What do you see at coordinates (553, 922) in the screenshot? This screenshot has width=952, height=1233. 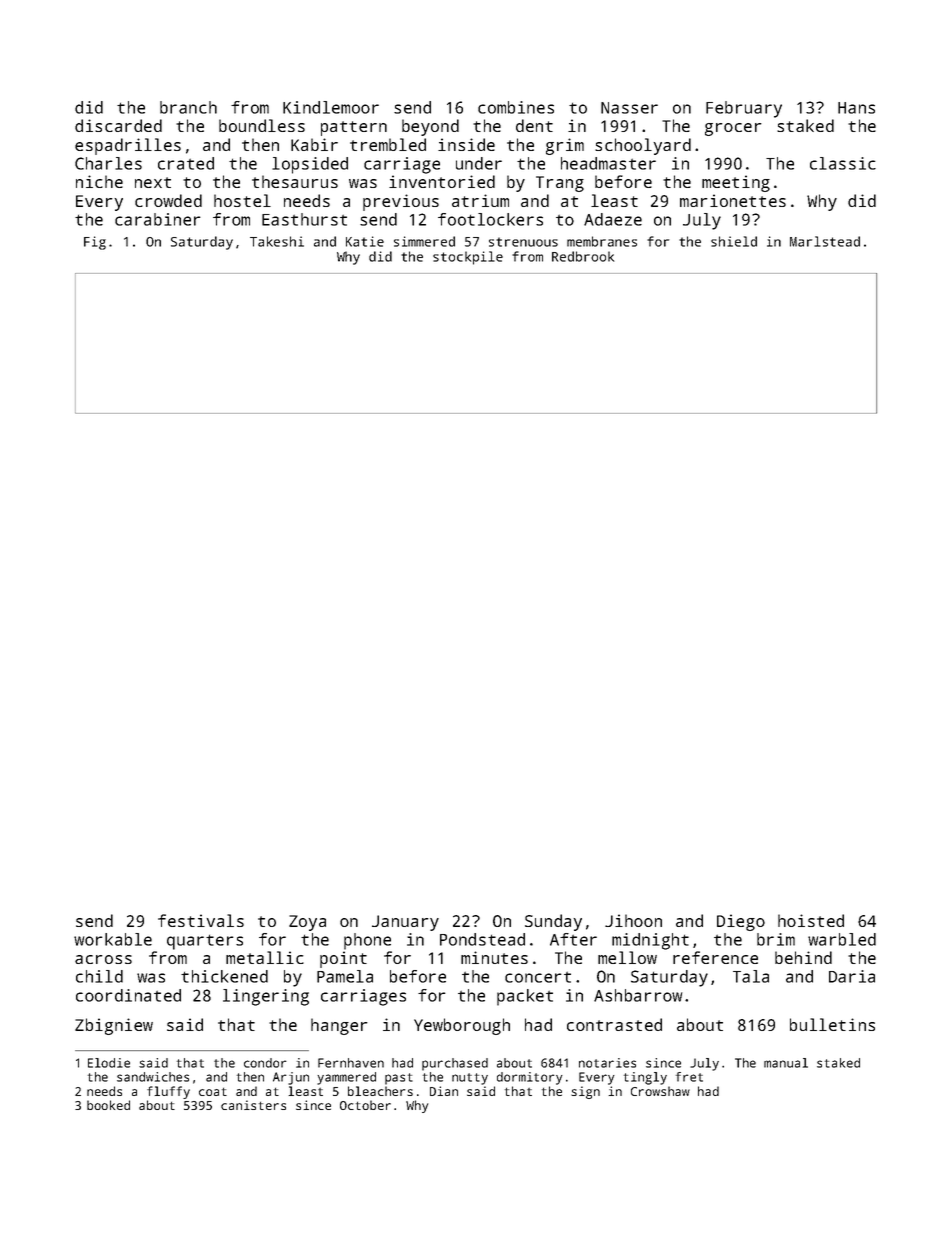 I see `Sunday` at bounding box center [553, 922].
